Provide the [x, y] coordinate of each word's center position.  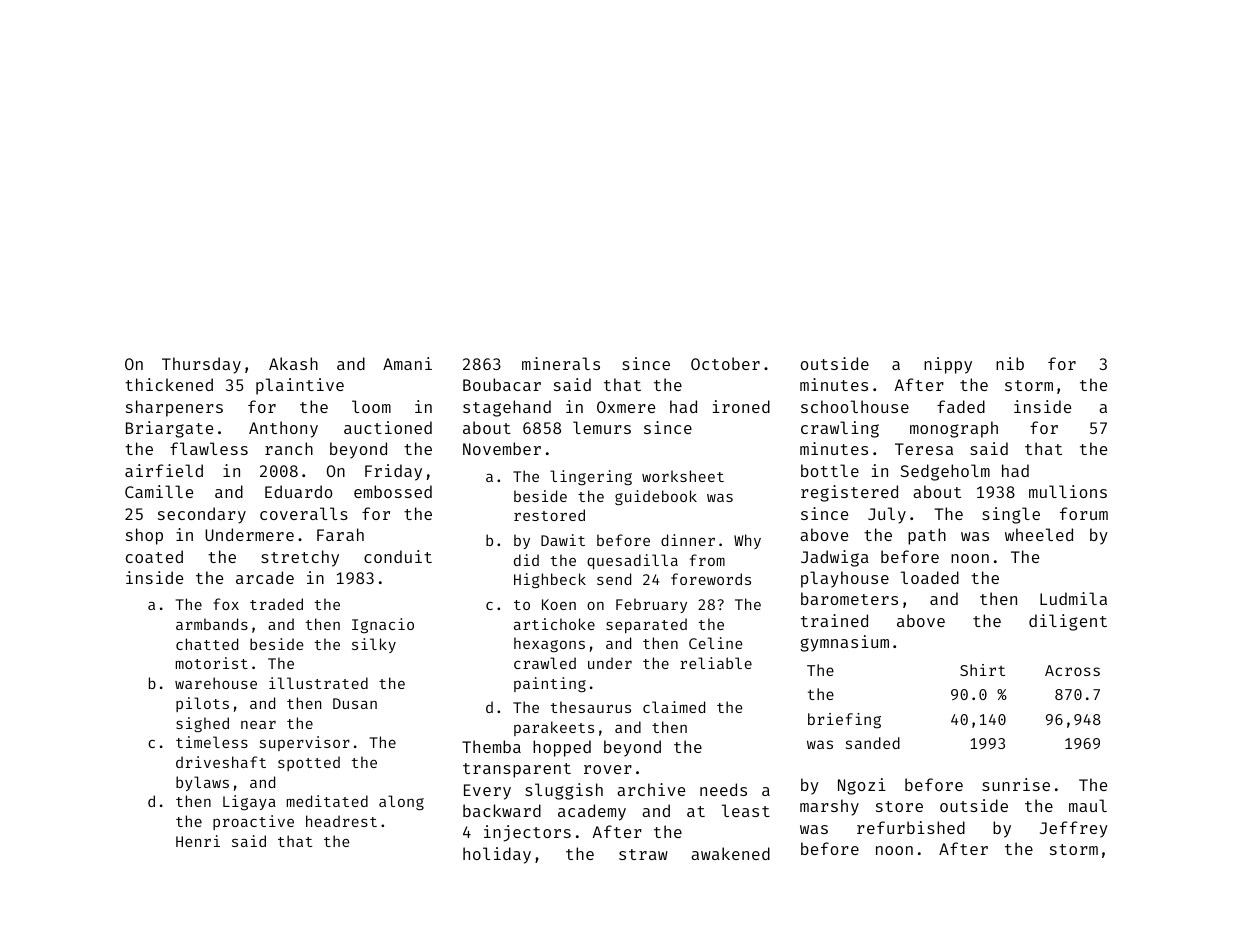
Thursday [201, 365]
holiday [497, 855]
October [725, 363]
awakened [730, 853]
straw [643, 854]
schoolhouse [855, 406]
